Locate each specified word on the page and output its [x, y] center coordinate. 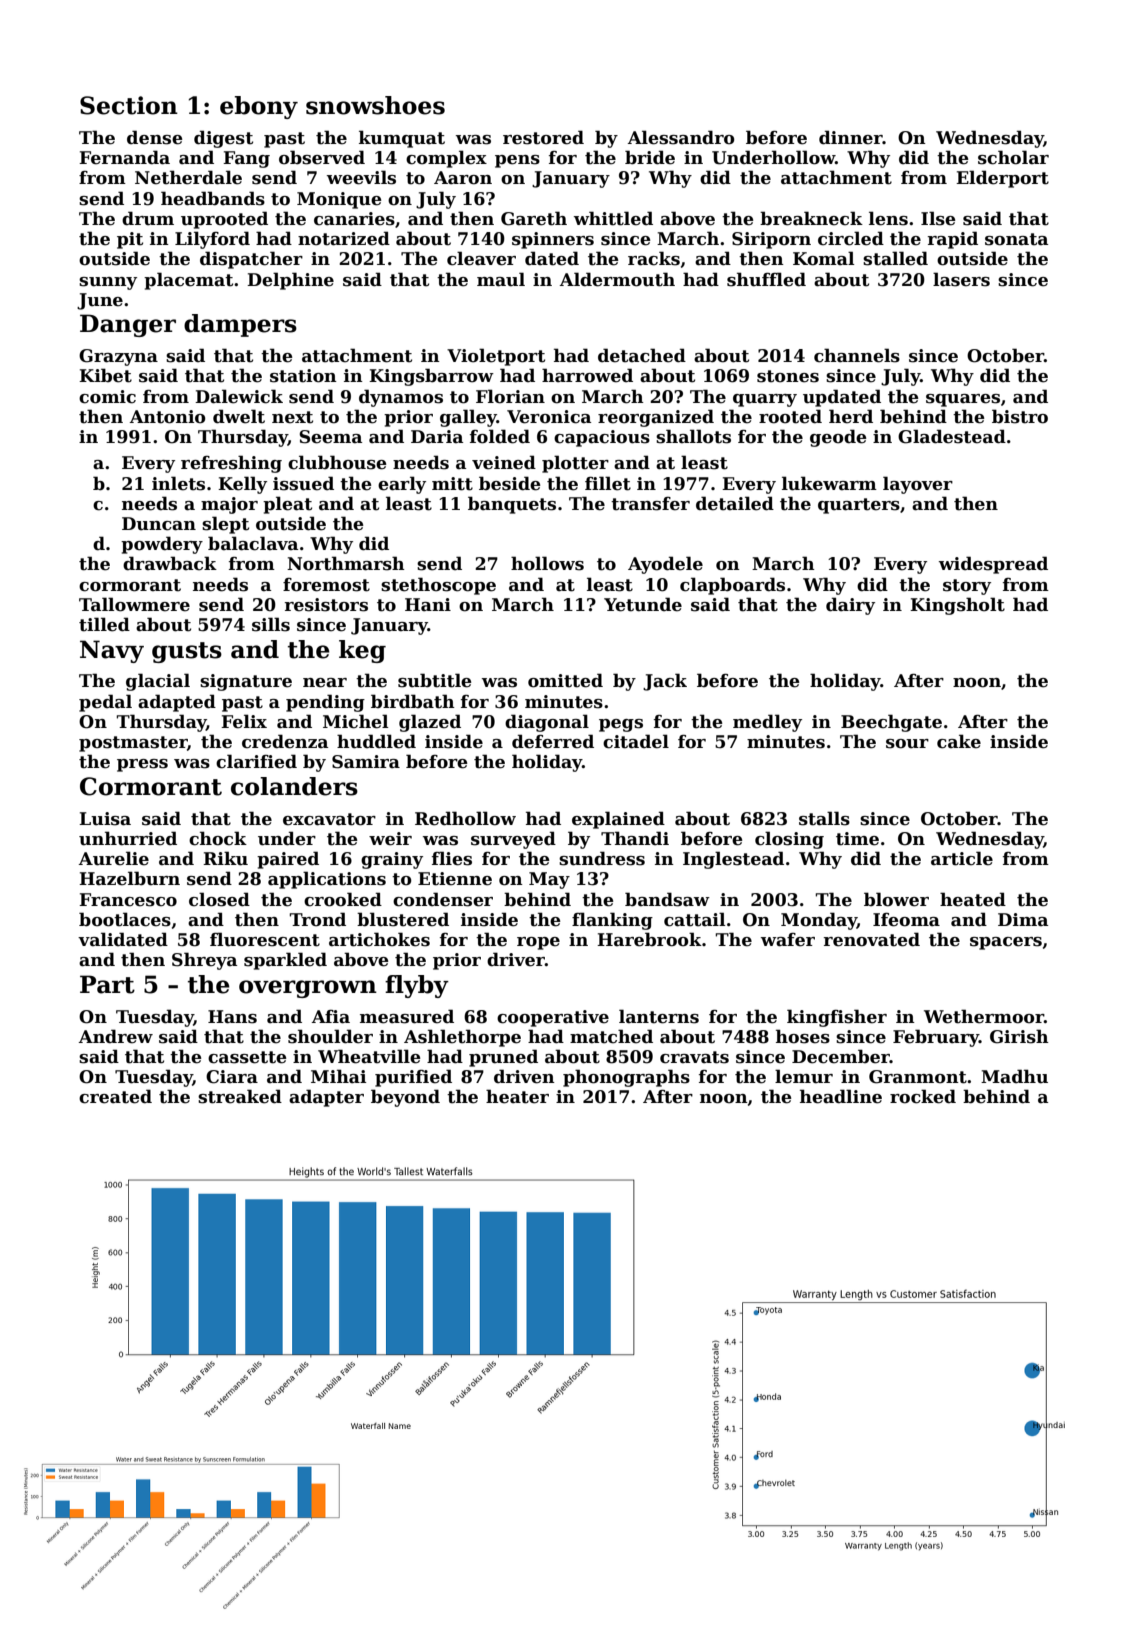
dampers [240, 325]
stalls [824, 818]
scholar [1013, 157]
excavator [329, 819]
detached [642, 355]
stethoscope [438, 586]
